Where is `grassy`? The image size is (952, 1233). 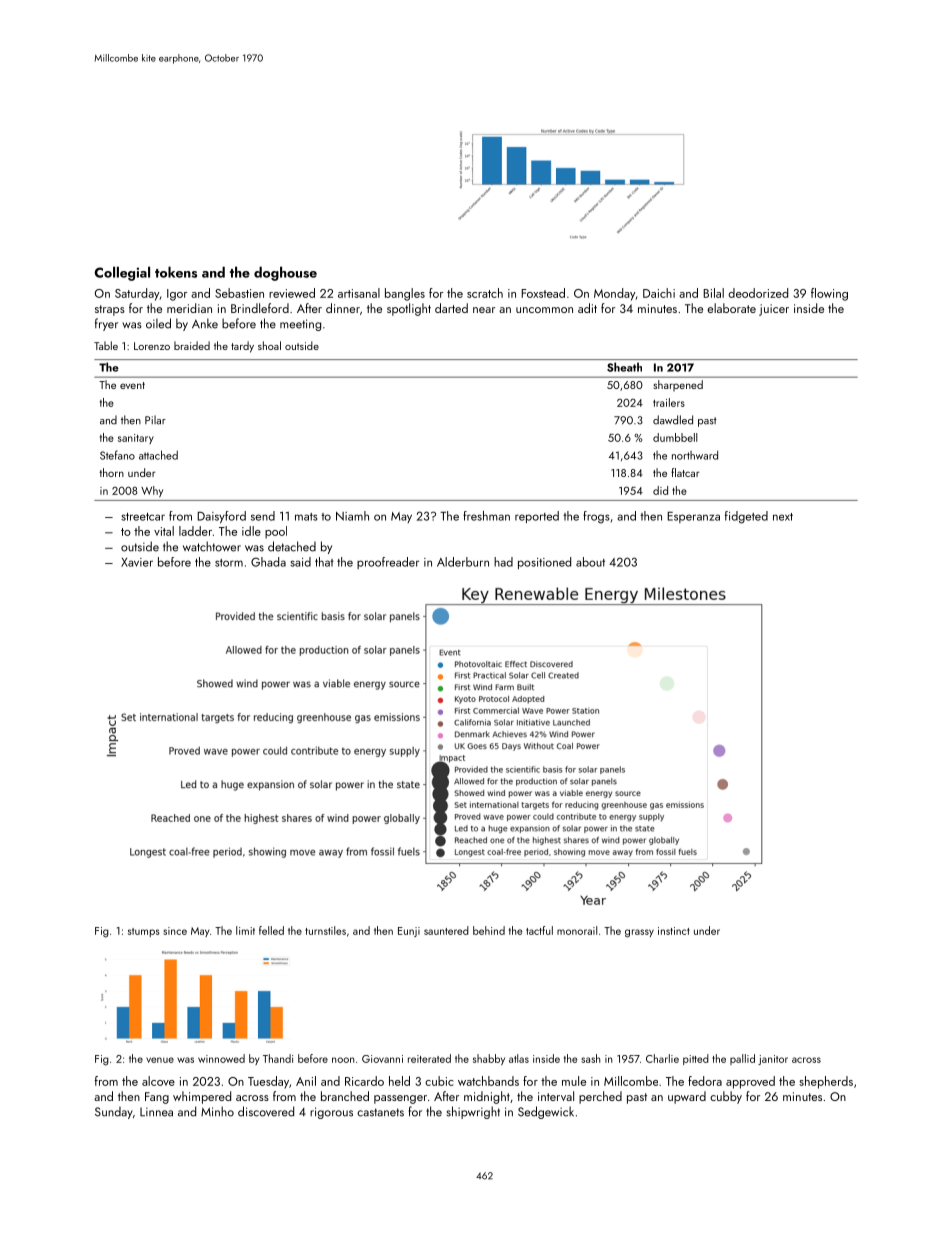
grassy is located at coordinates (639, 933).
